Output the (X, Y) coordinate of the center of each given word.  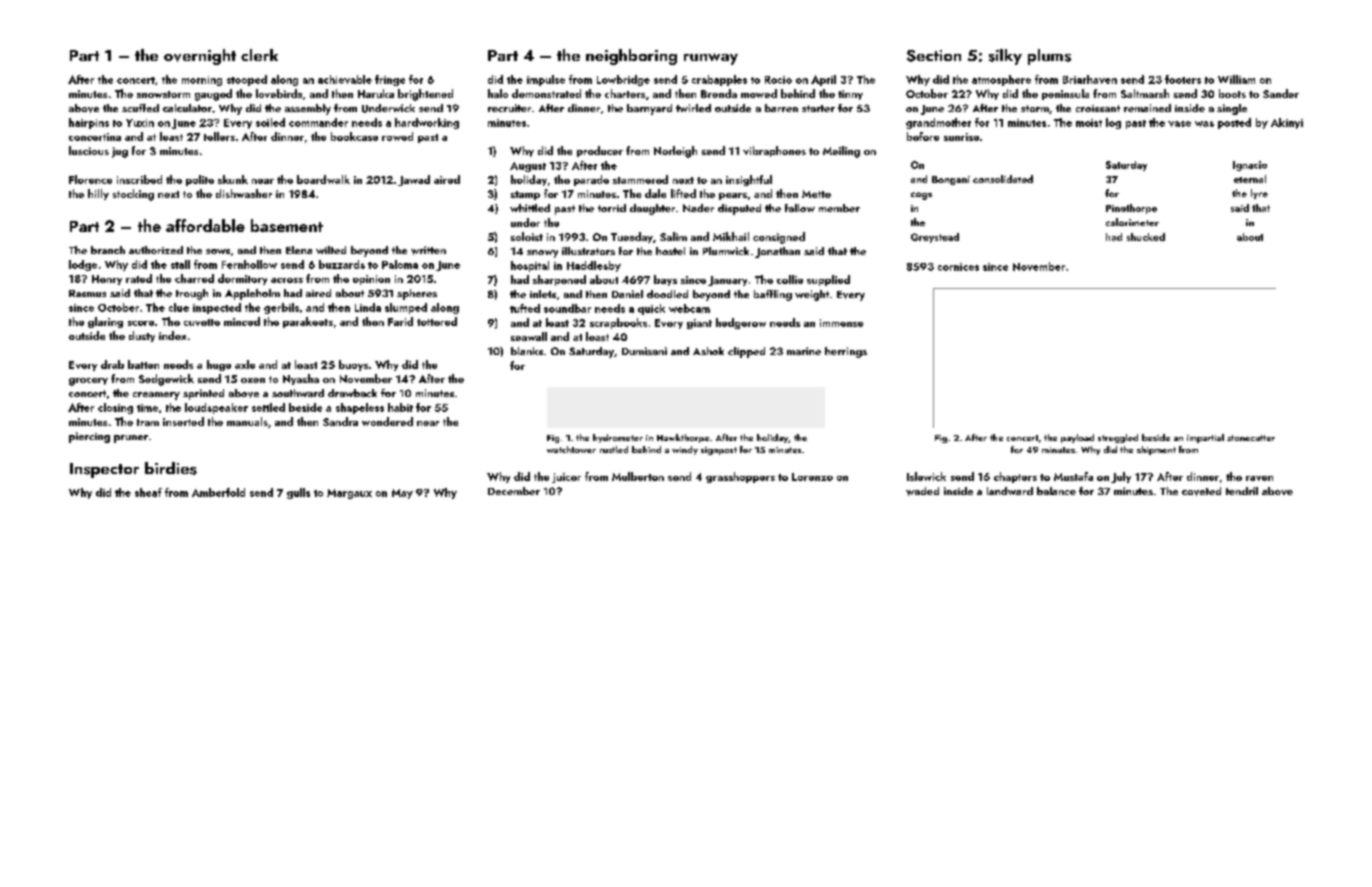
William (1236, 79)
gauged (213, 95)
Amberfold (218, 492)
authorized (156, 250)
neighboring (631, 57)
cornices (958, 267)
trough (192, 294)
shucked (1146, 237)
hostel (670, 251)
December (514, 491)
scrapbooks (618, 323)
